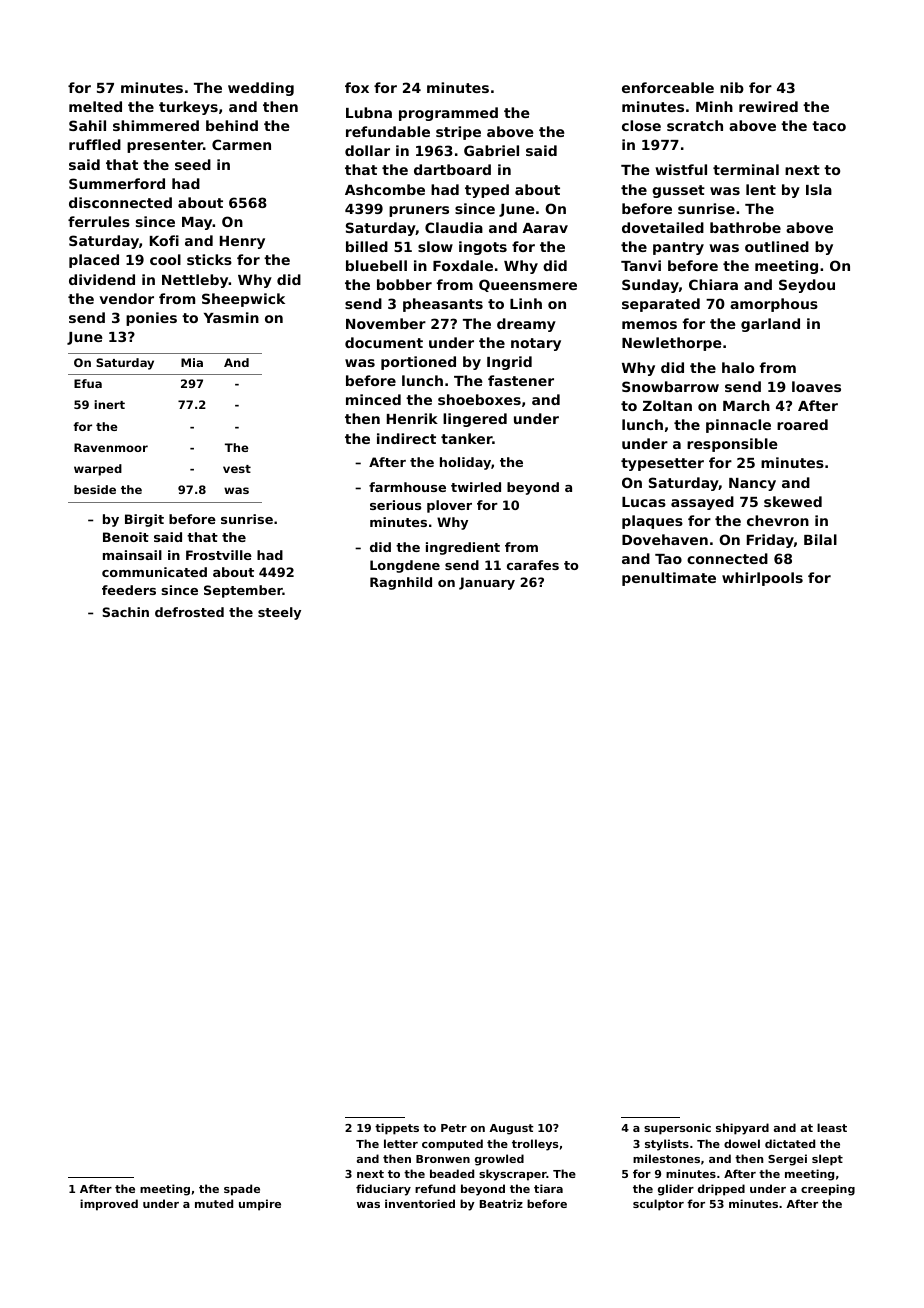 Image resolution: width=924 pixels, height=1308 pixels. Describe the element at coordinates (511, 1129) in the image. I see `August` at that location.
